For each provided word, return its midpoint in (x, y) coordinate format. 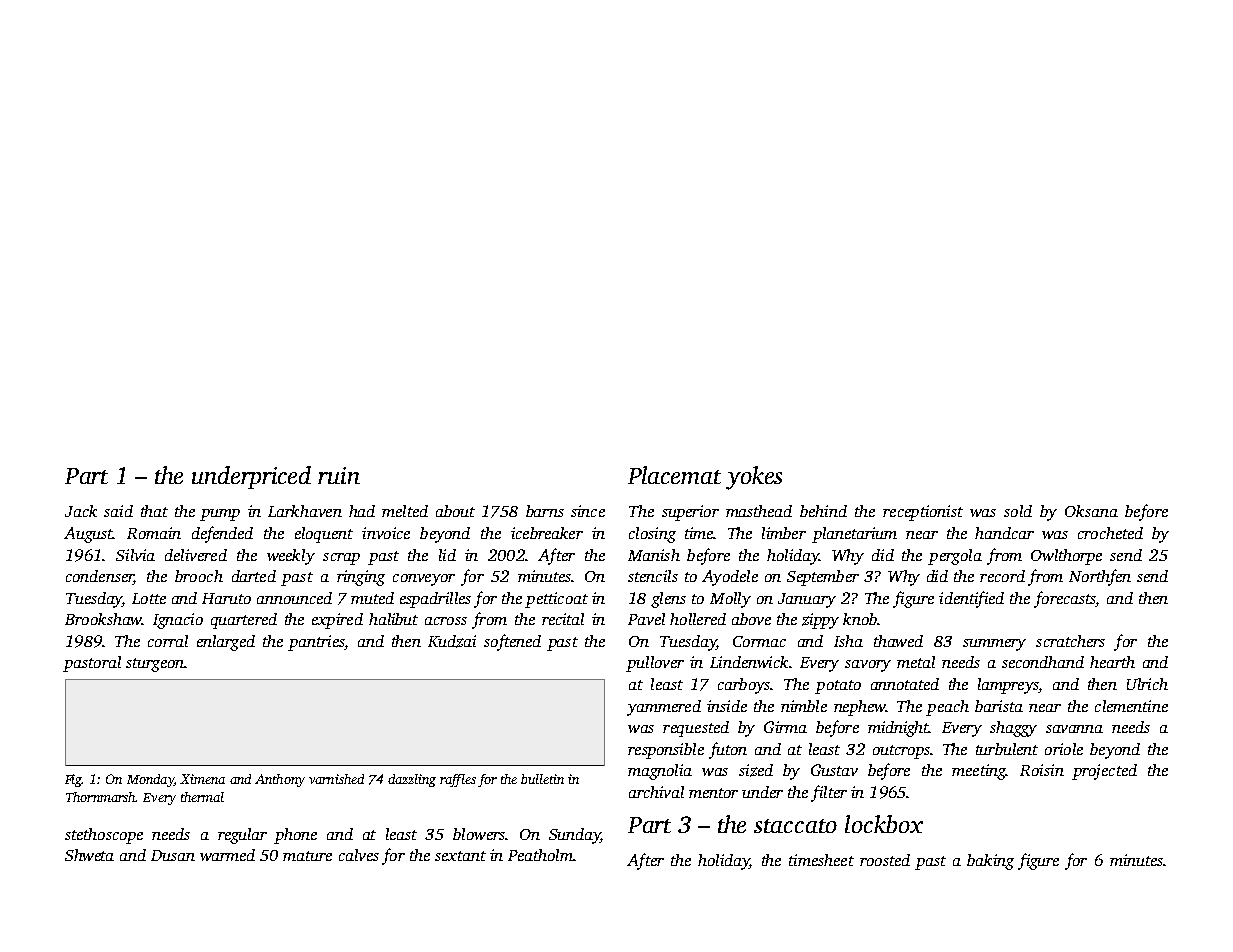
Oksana (1091, 511)
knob (860, 619)
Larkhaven (305, 511)
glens (668, 600)
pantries (316, 643)
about (455, 511)
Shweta (89, 855)
